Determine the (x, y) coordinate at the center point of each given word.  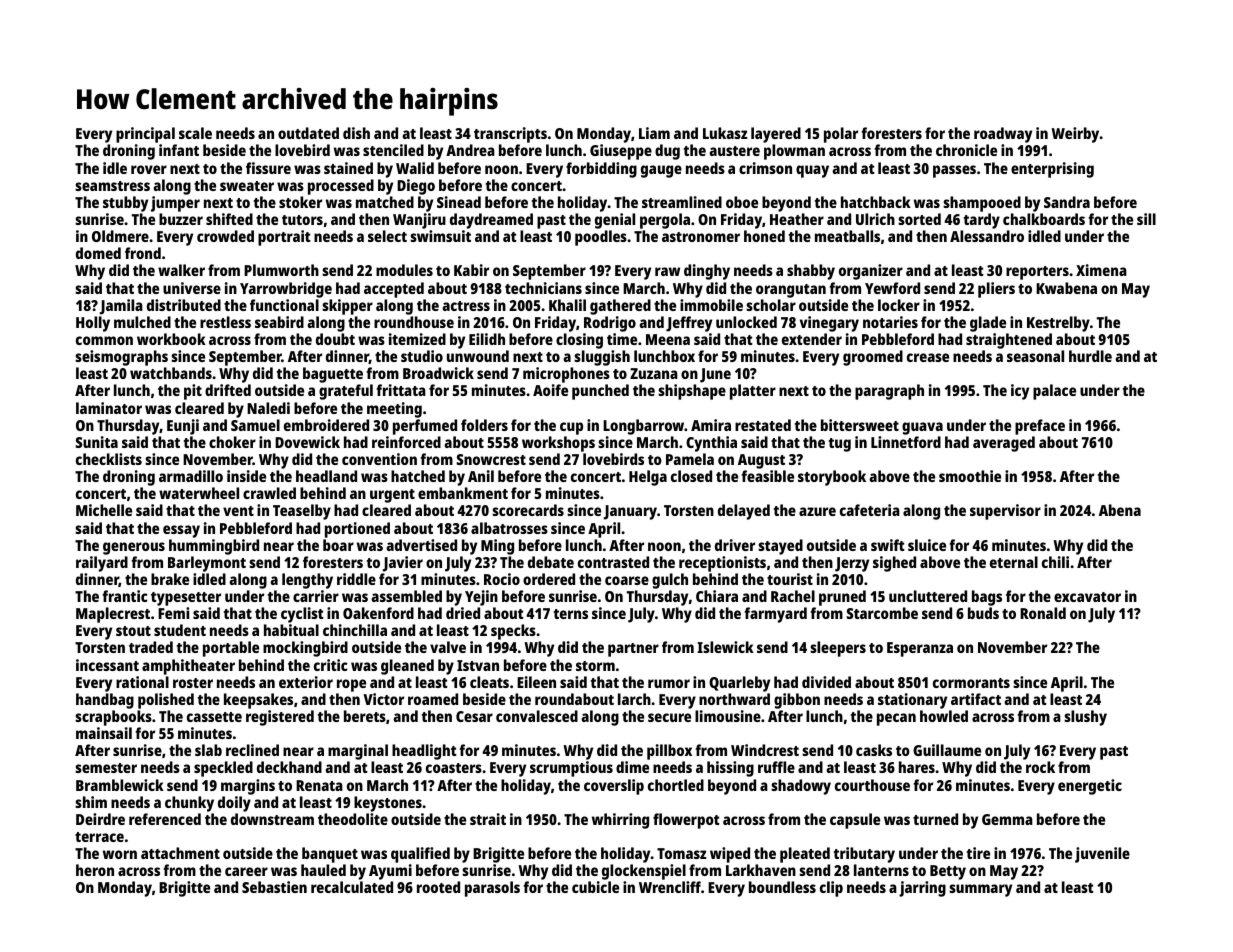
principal (145, 135)
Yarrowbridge (286, 290)
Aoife (550, 390)
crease (928, 357)
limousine (728, 716)
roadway (1003, 135)
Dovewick (307, 442)
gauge (661, 171)
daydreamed (491, 221)
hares (917, 767)
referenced (165, 819)
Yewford (892, 288)
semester (106, 768)
